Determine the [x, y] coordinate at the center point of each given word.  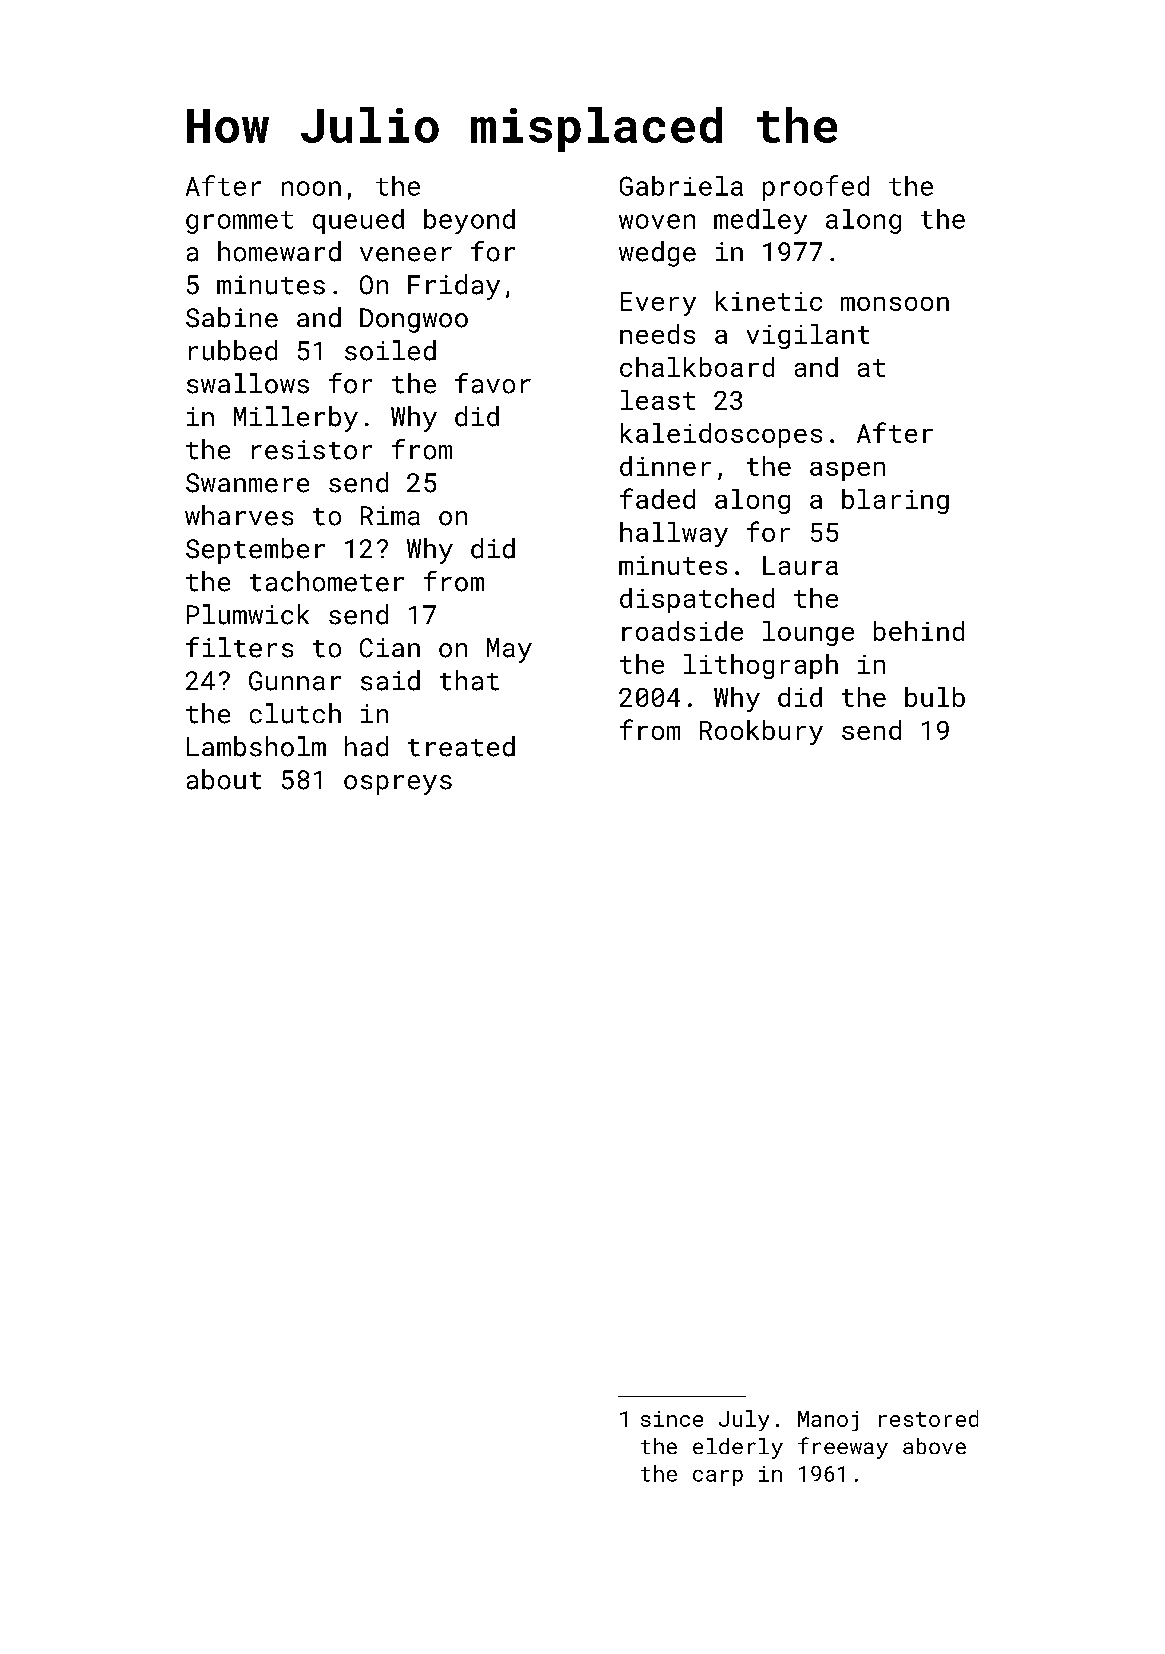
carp [718, 1478]
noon [311, 188]
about [224, 779]
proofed [816, 188]
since [672, 1419]
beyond [469, 221]
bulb [935, 697]
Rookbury [761, 732]
